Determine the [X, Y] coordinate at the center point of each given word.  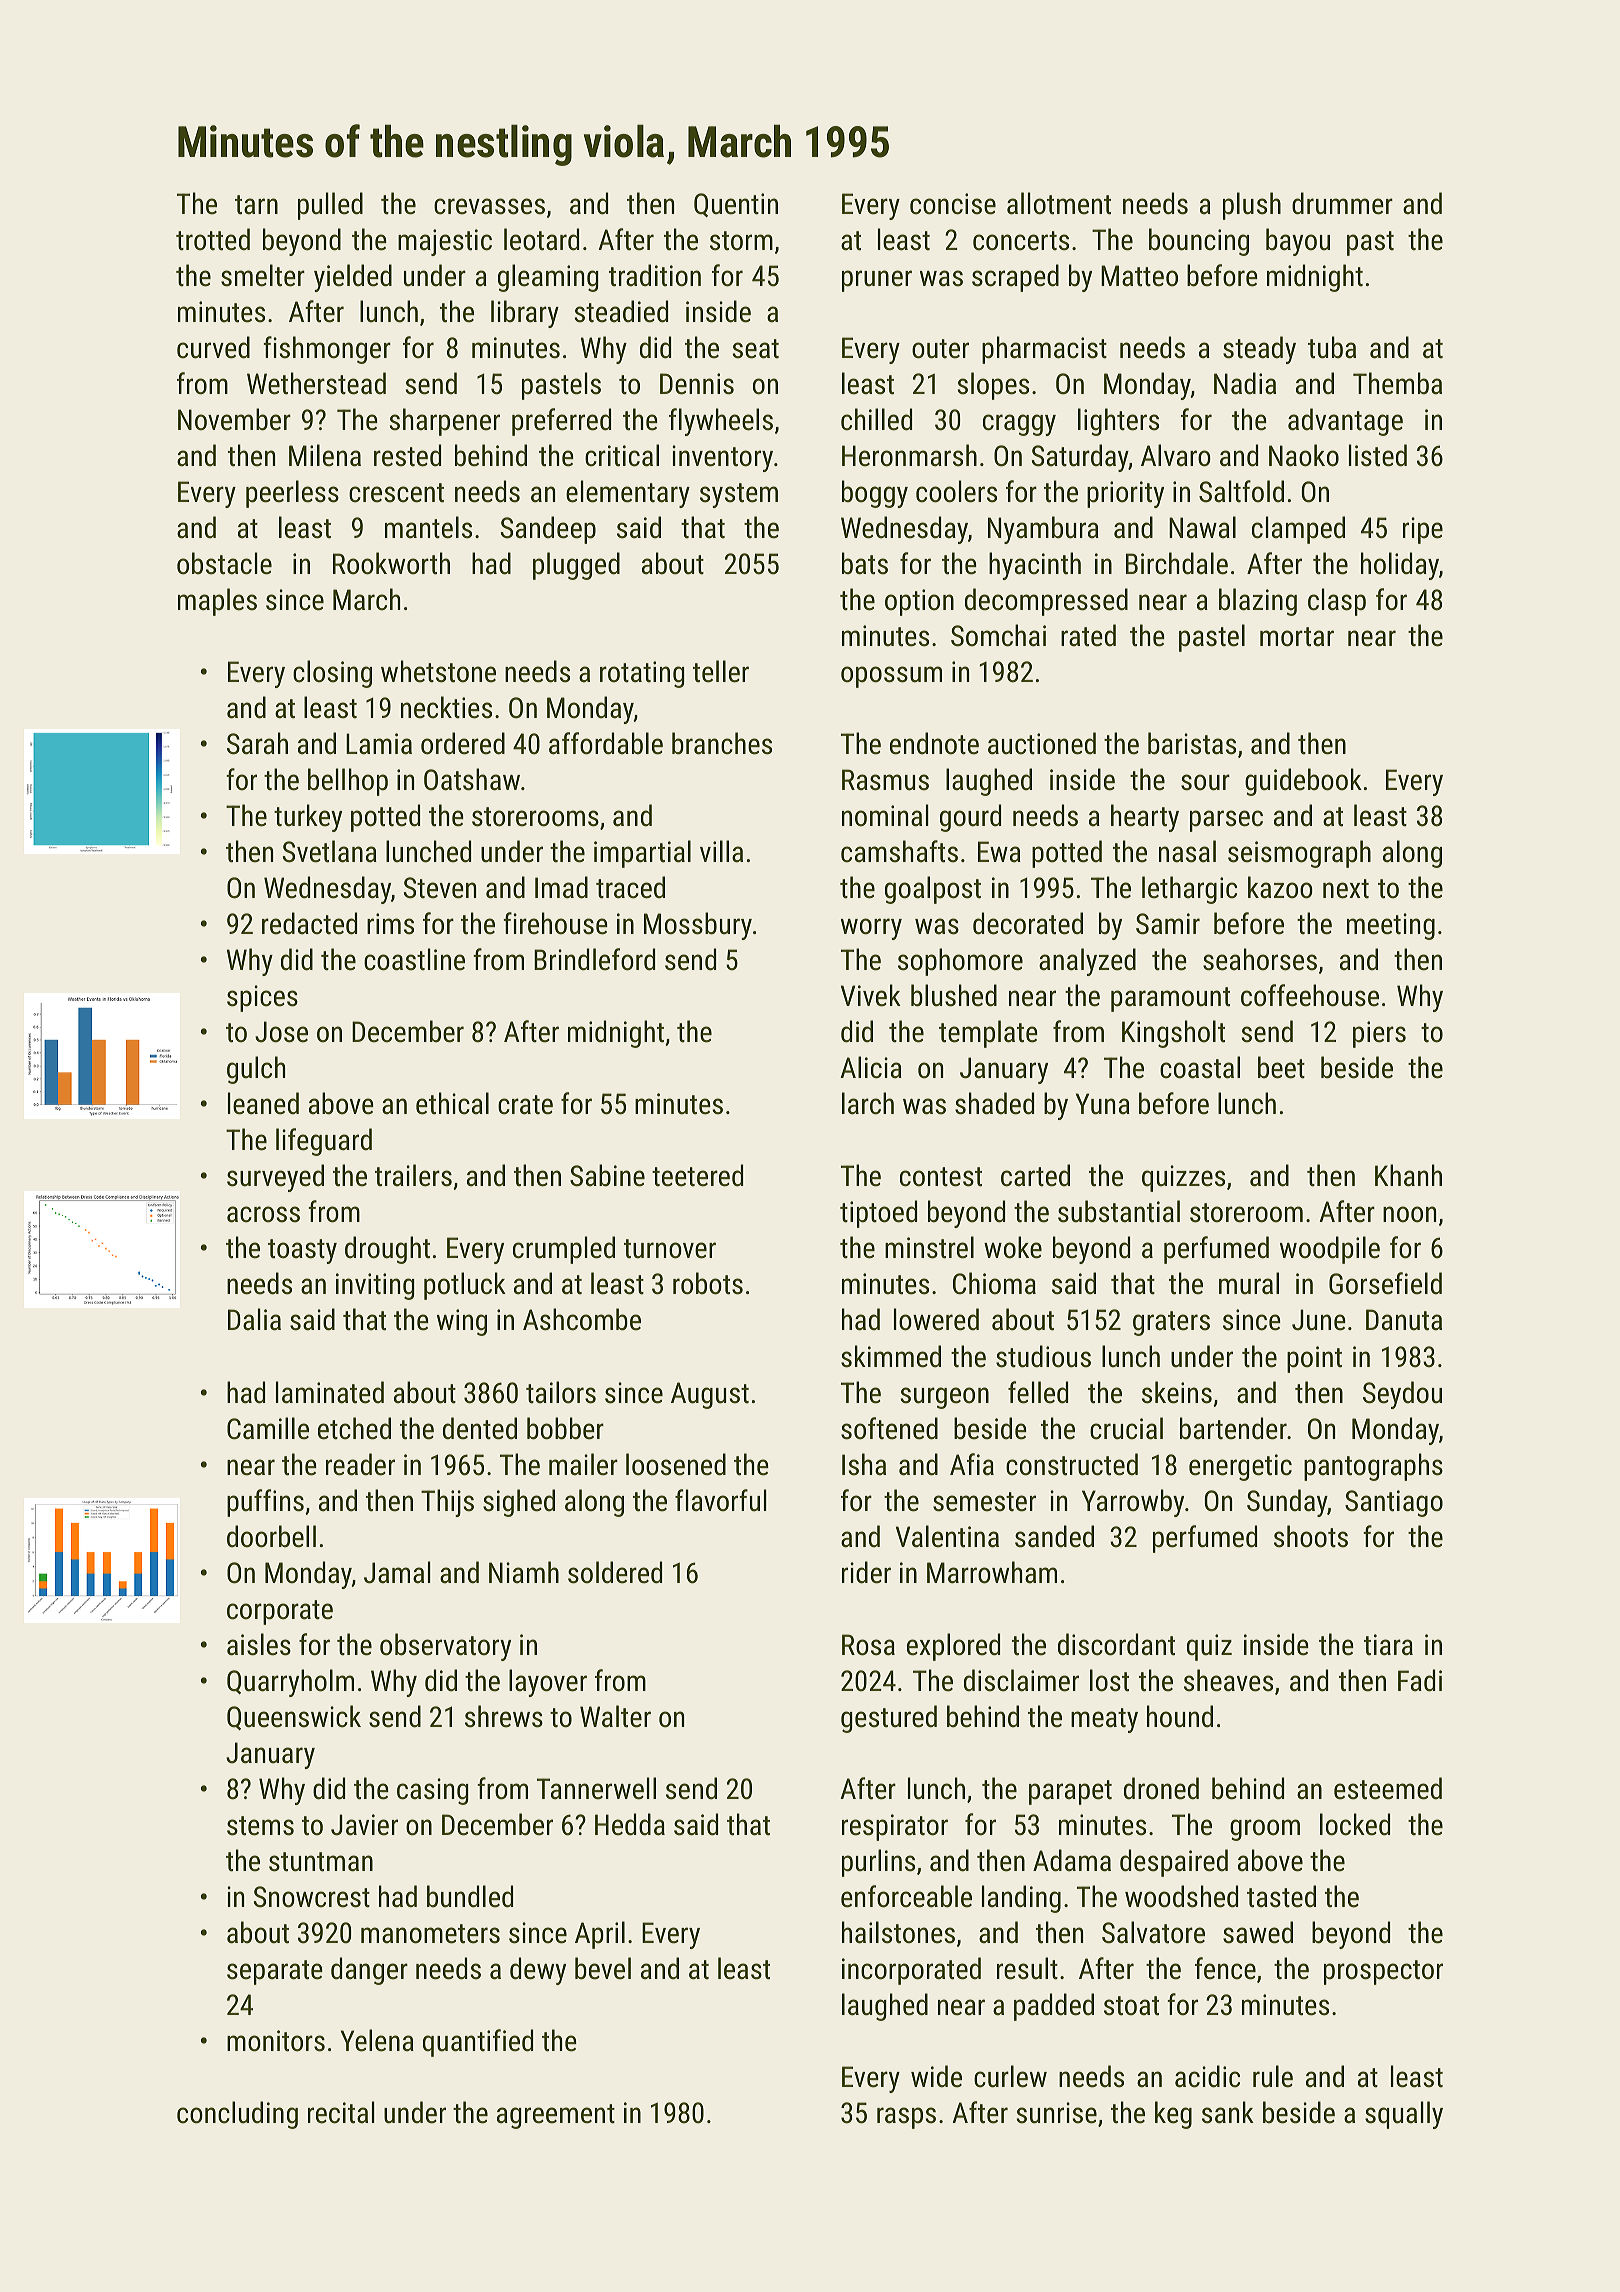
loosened [676, 1464]
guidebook [1303, 782]
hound [1180, 1716]
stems [260, 1826]
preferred [561, 422]
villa [721, 851]
